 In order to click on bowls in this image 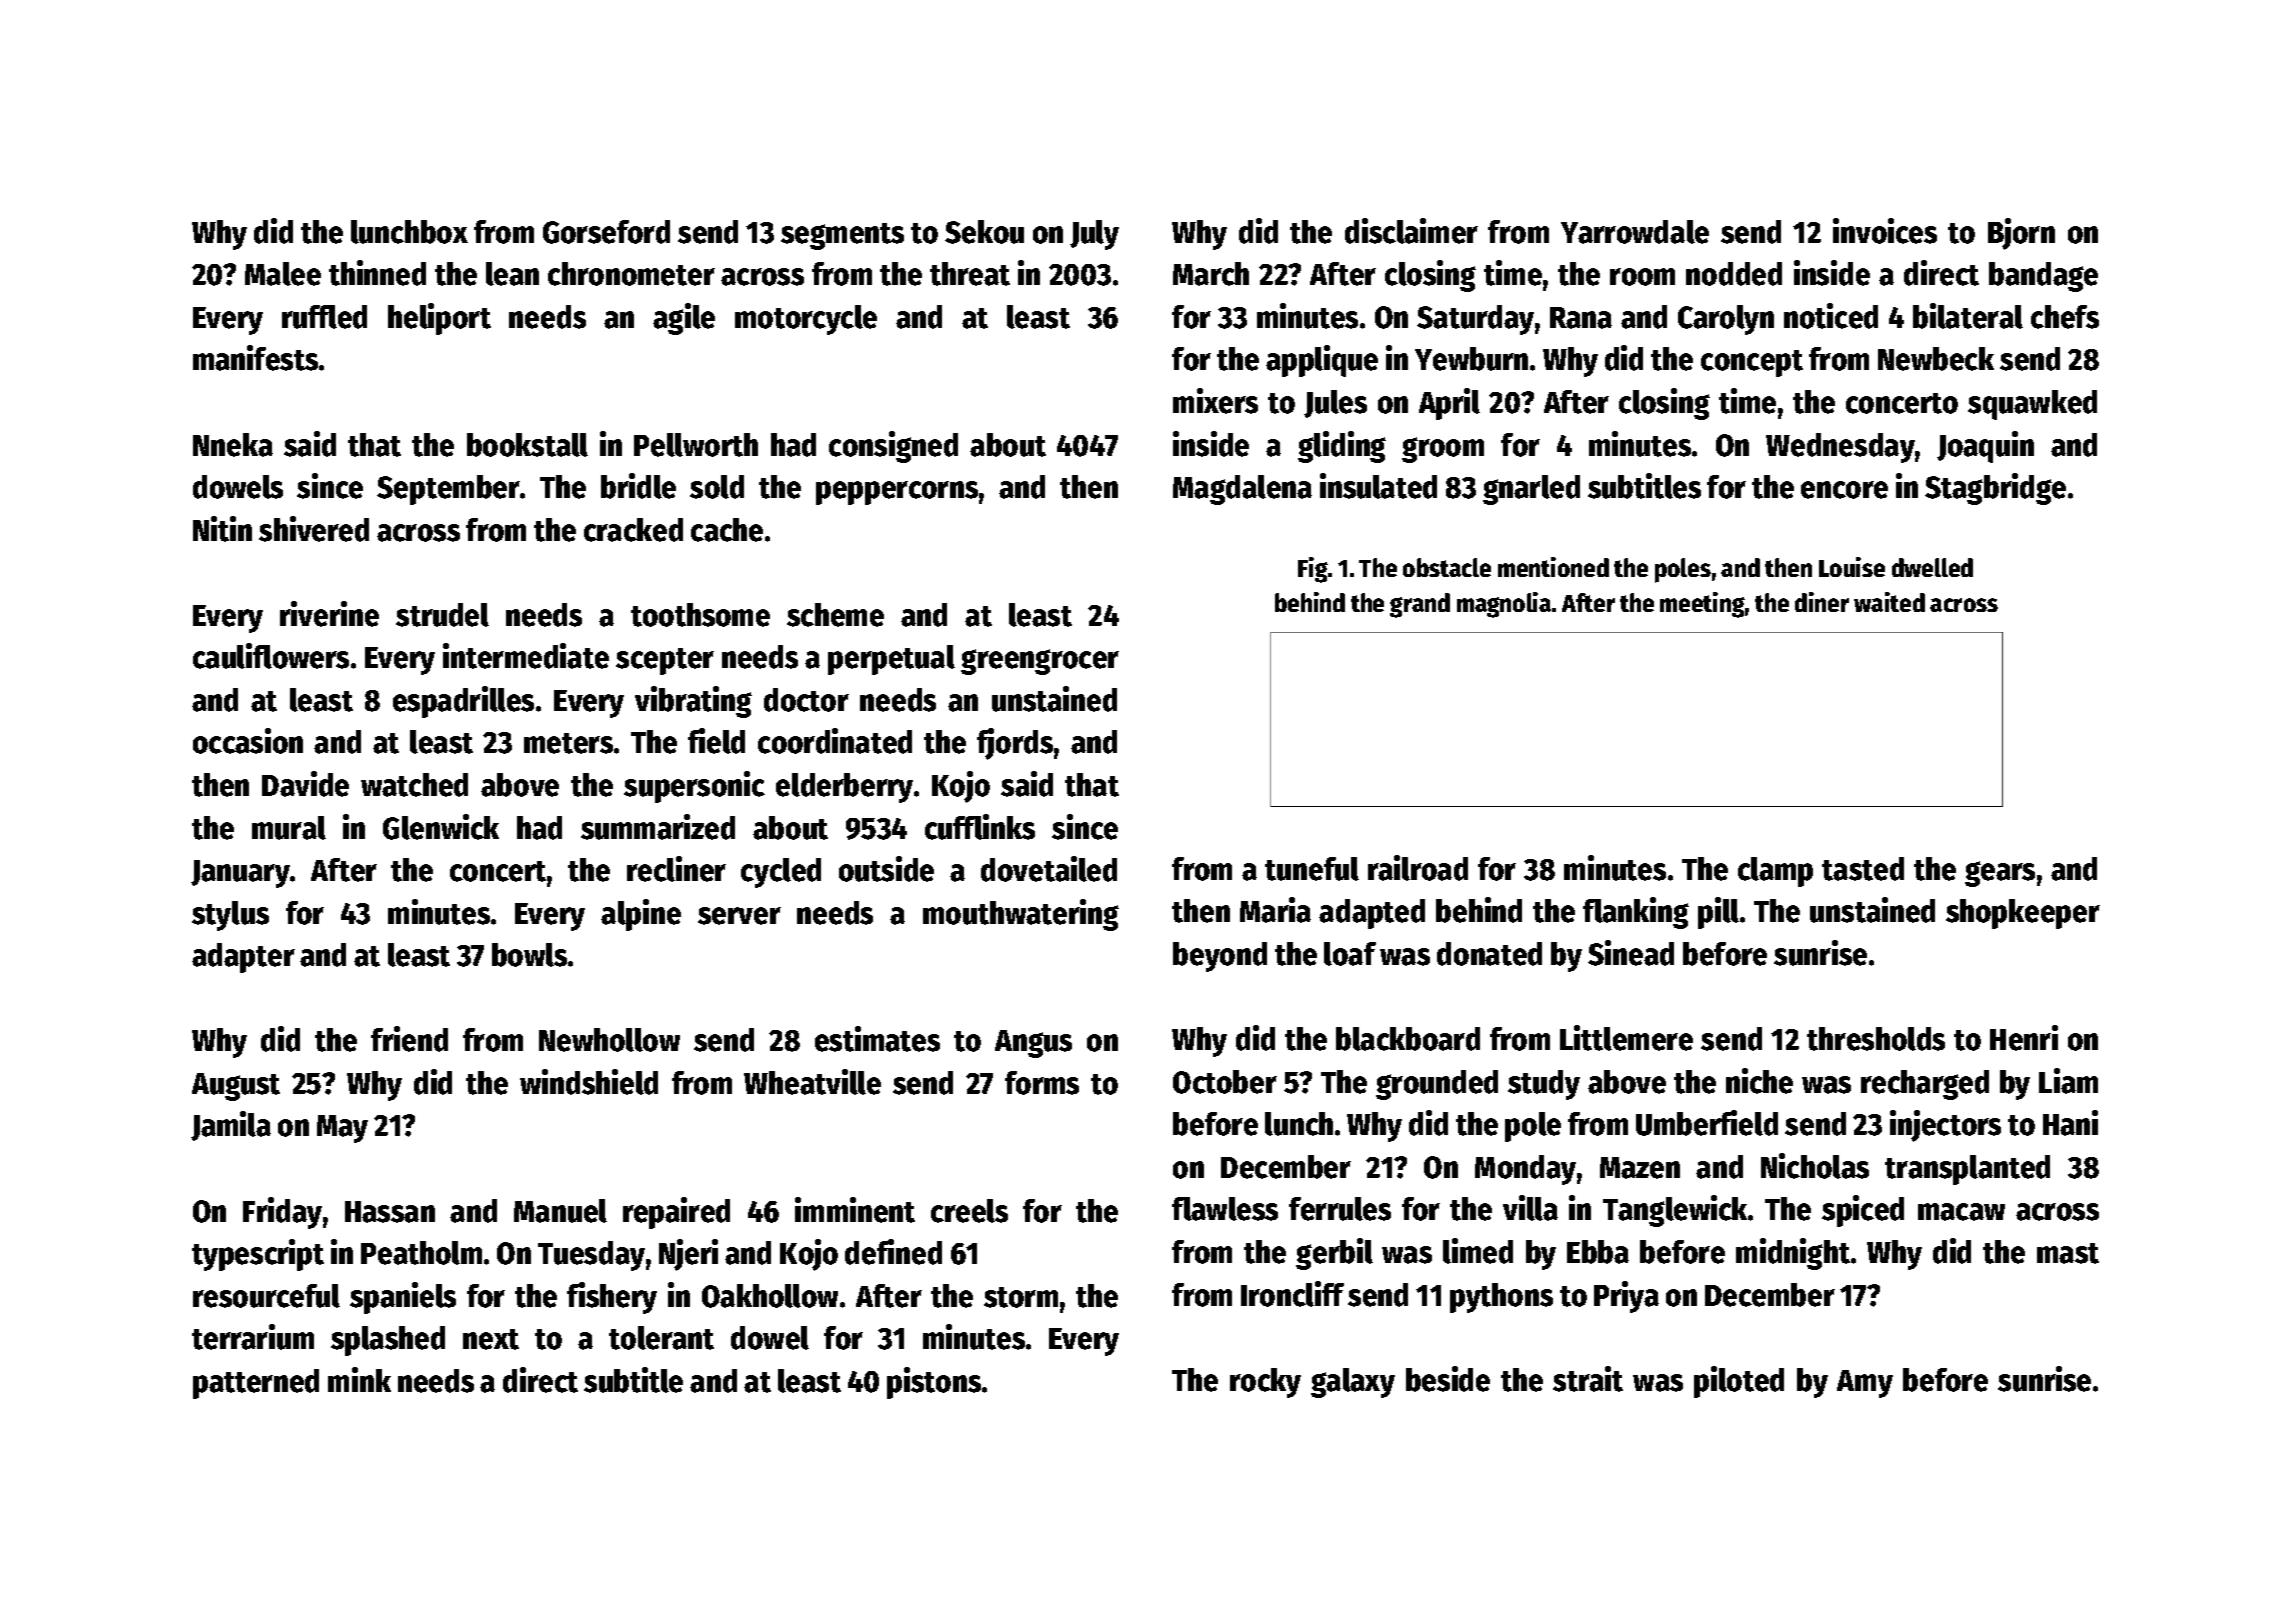, I will do `click(529, 955)`.
